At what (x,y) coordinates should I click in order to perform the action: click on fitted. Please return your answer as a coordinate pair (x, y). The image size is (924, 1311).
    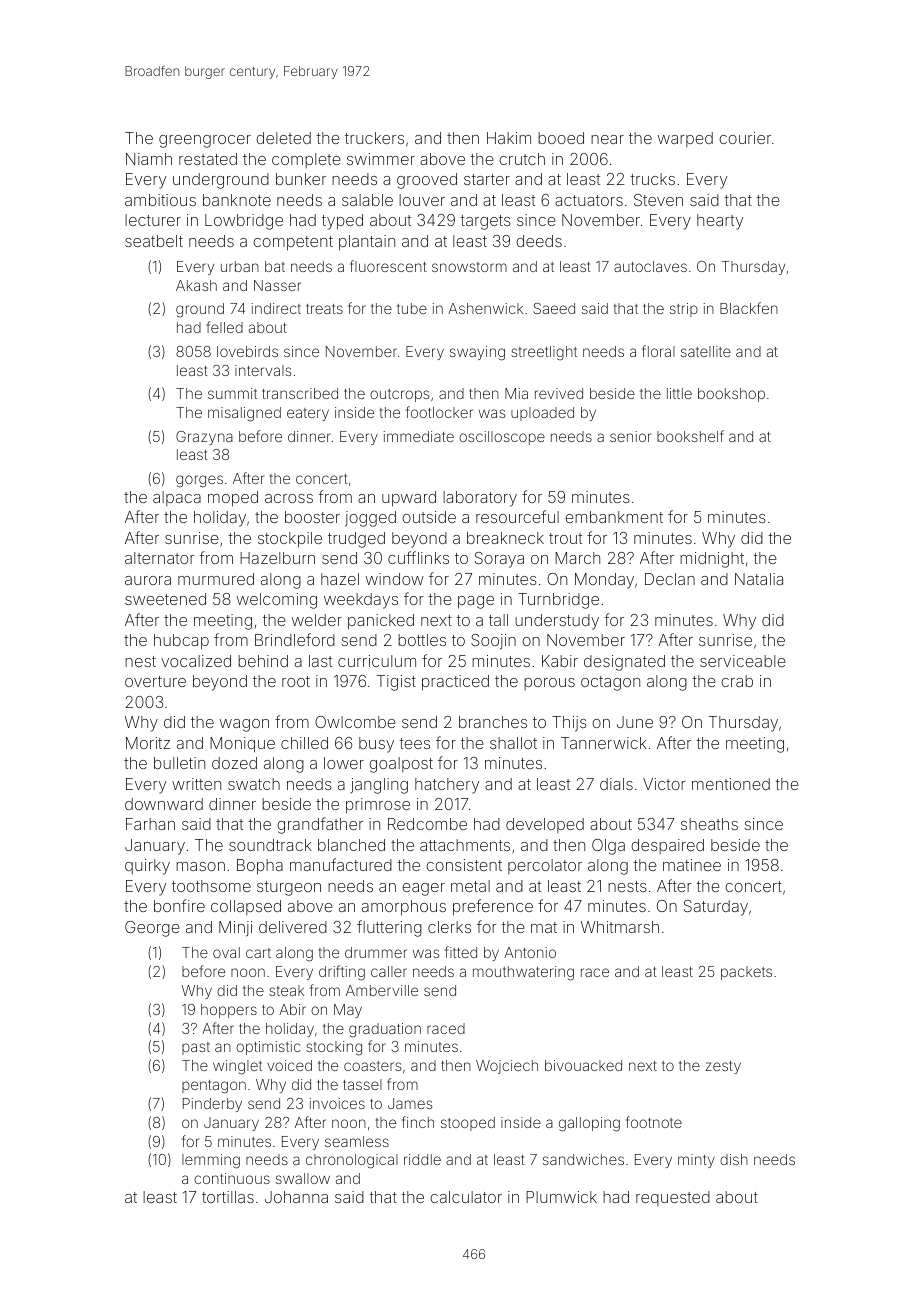
    Looking at the image, I should click on (461, 952).
